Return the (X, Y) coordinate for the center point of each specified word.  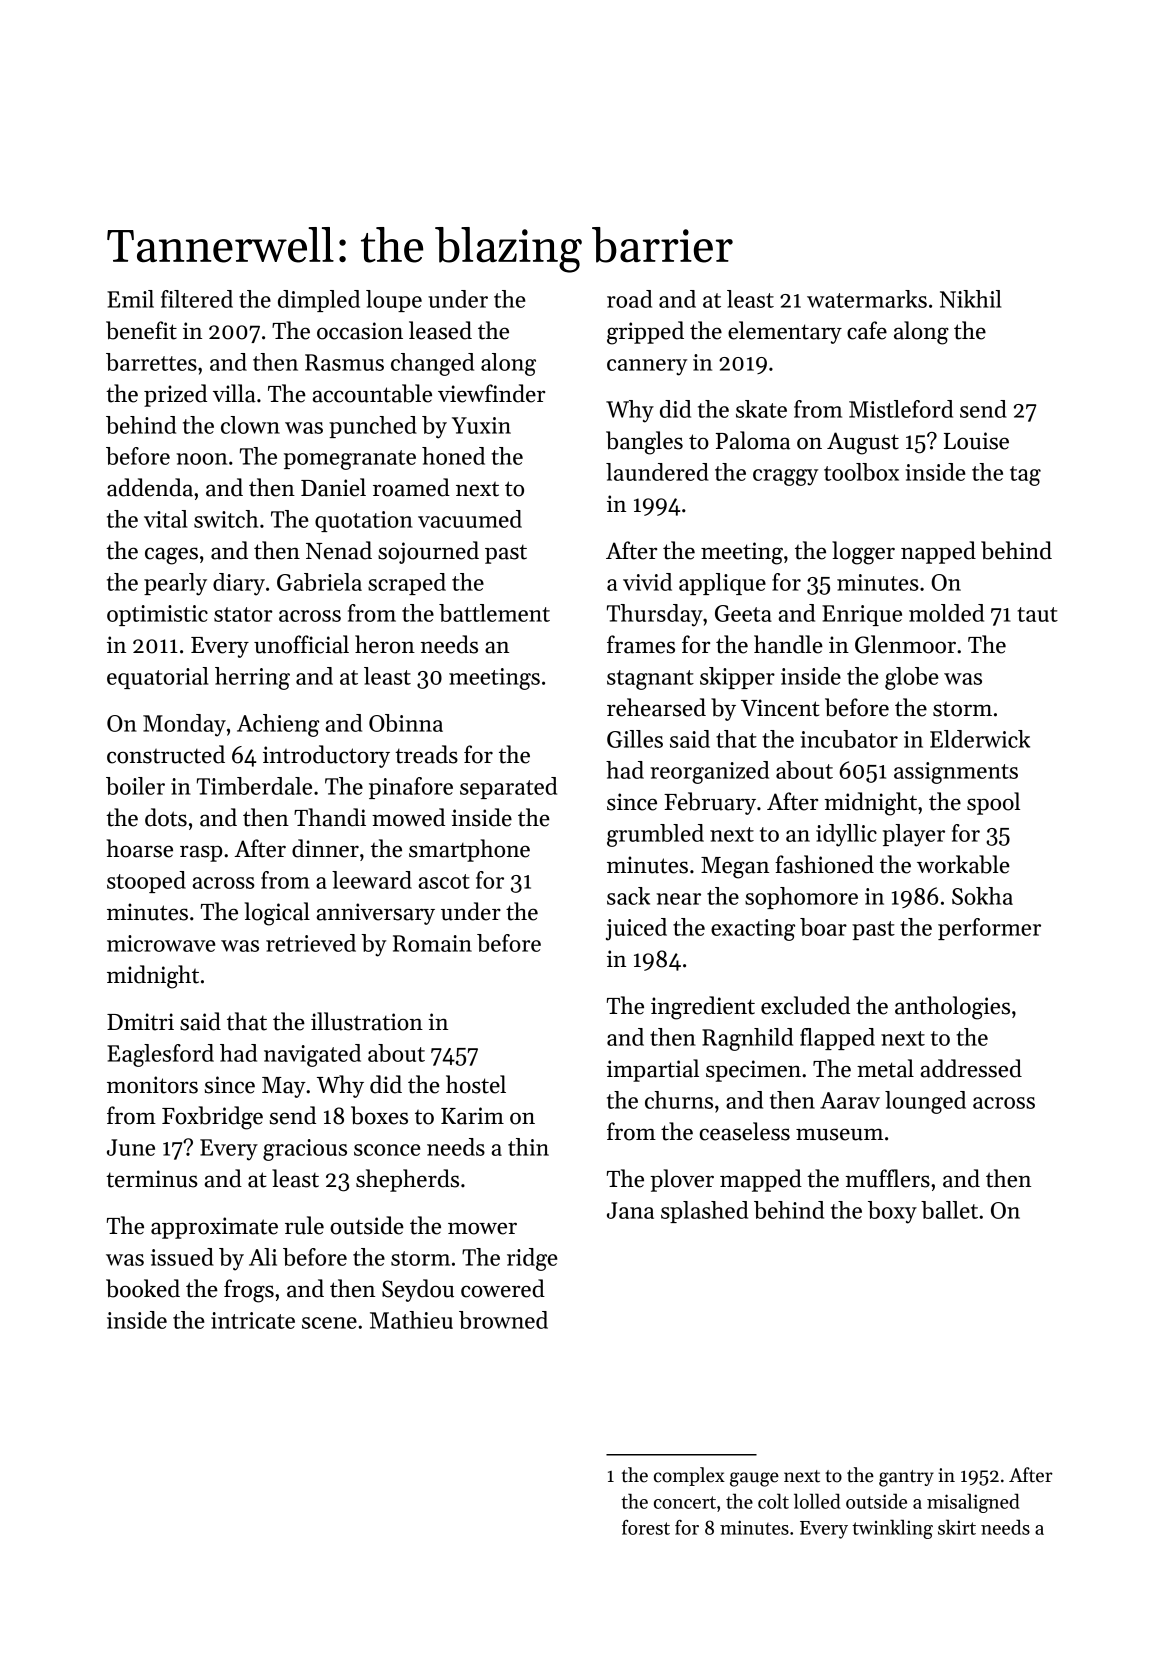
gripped (645, 333)
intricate (253, 1320)
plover (682, 1180)
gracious (305, 1150)
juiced (636, 929)
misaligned (973, 1503)
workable (963, 864)
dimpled (319, 301)
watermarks (867, 299)
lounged (925, 1102)
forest (646, 1527)
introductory (326, 756)
